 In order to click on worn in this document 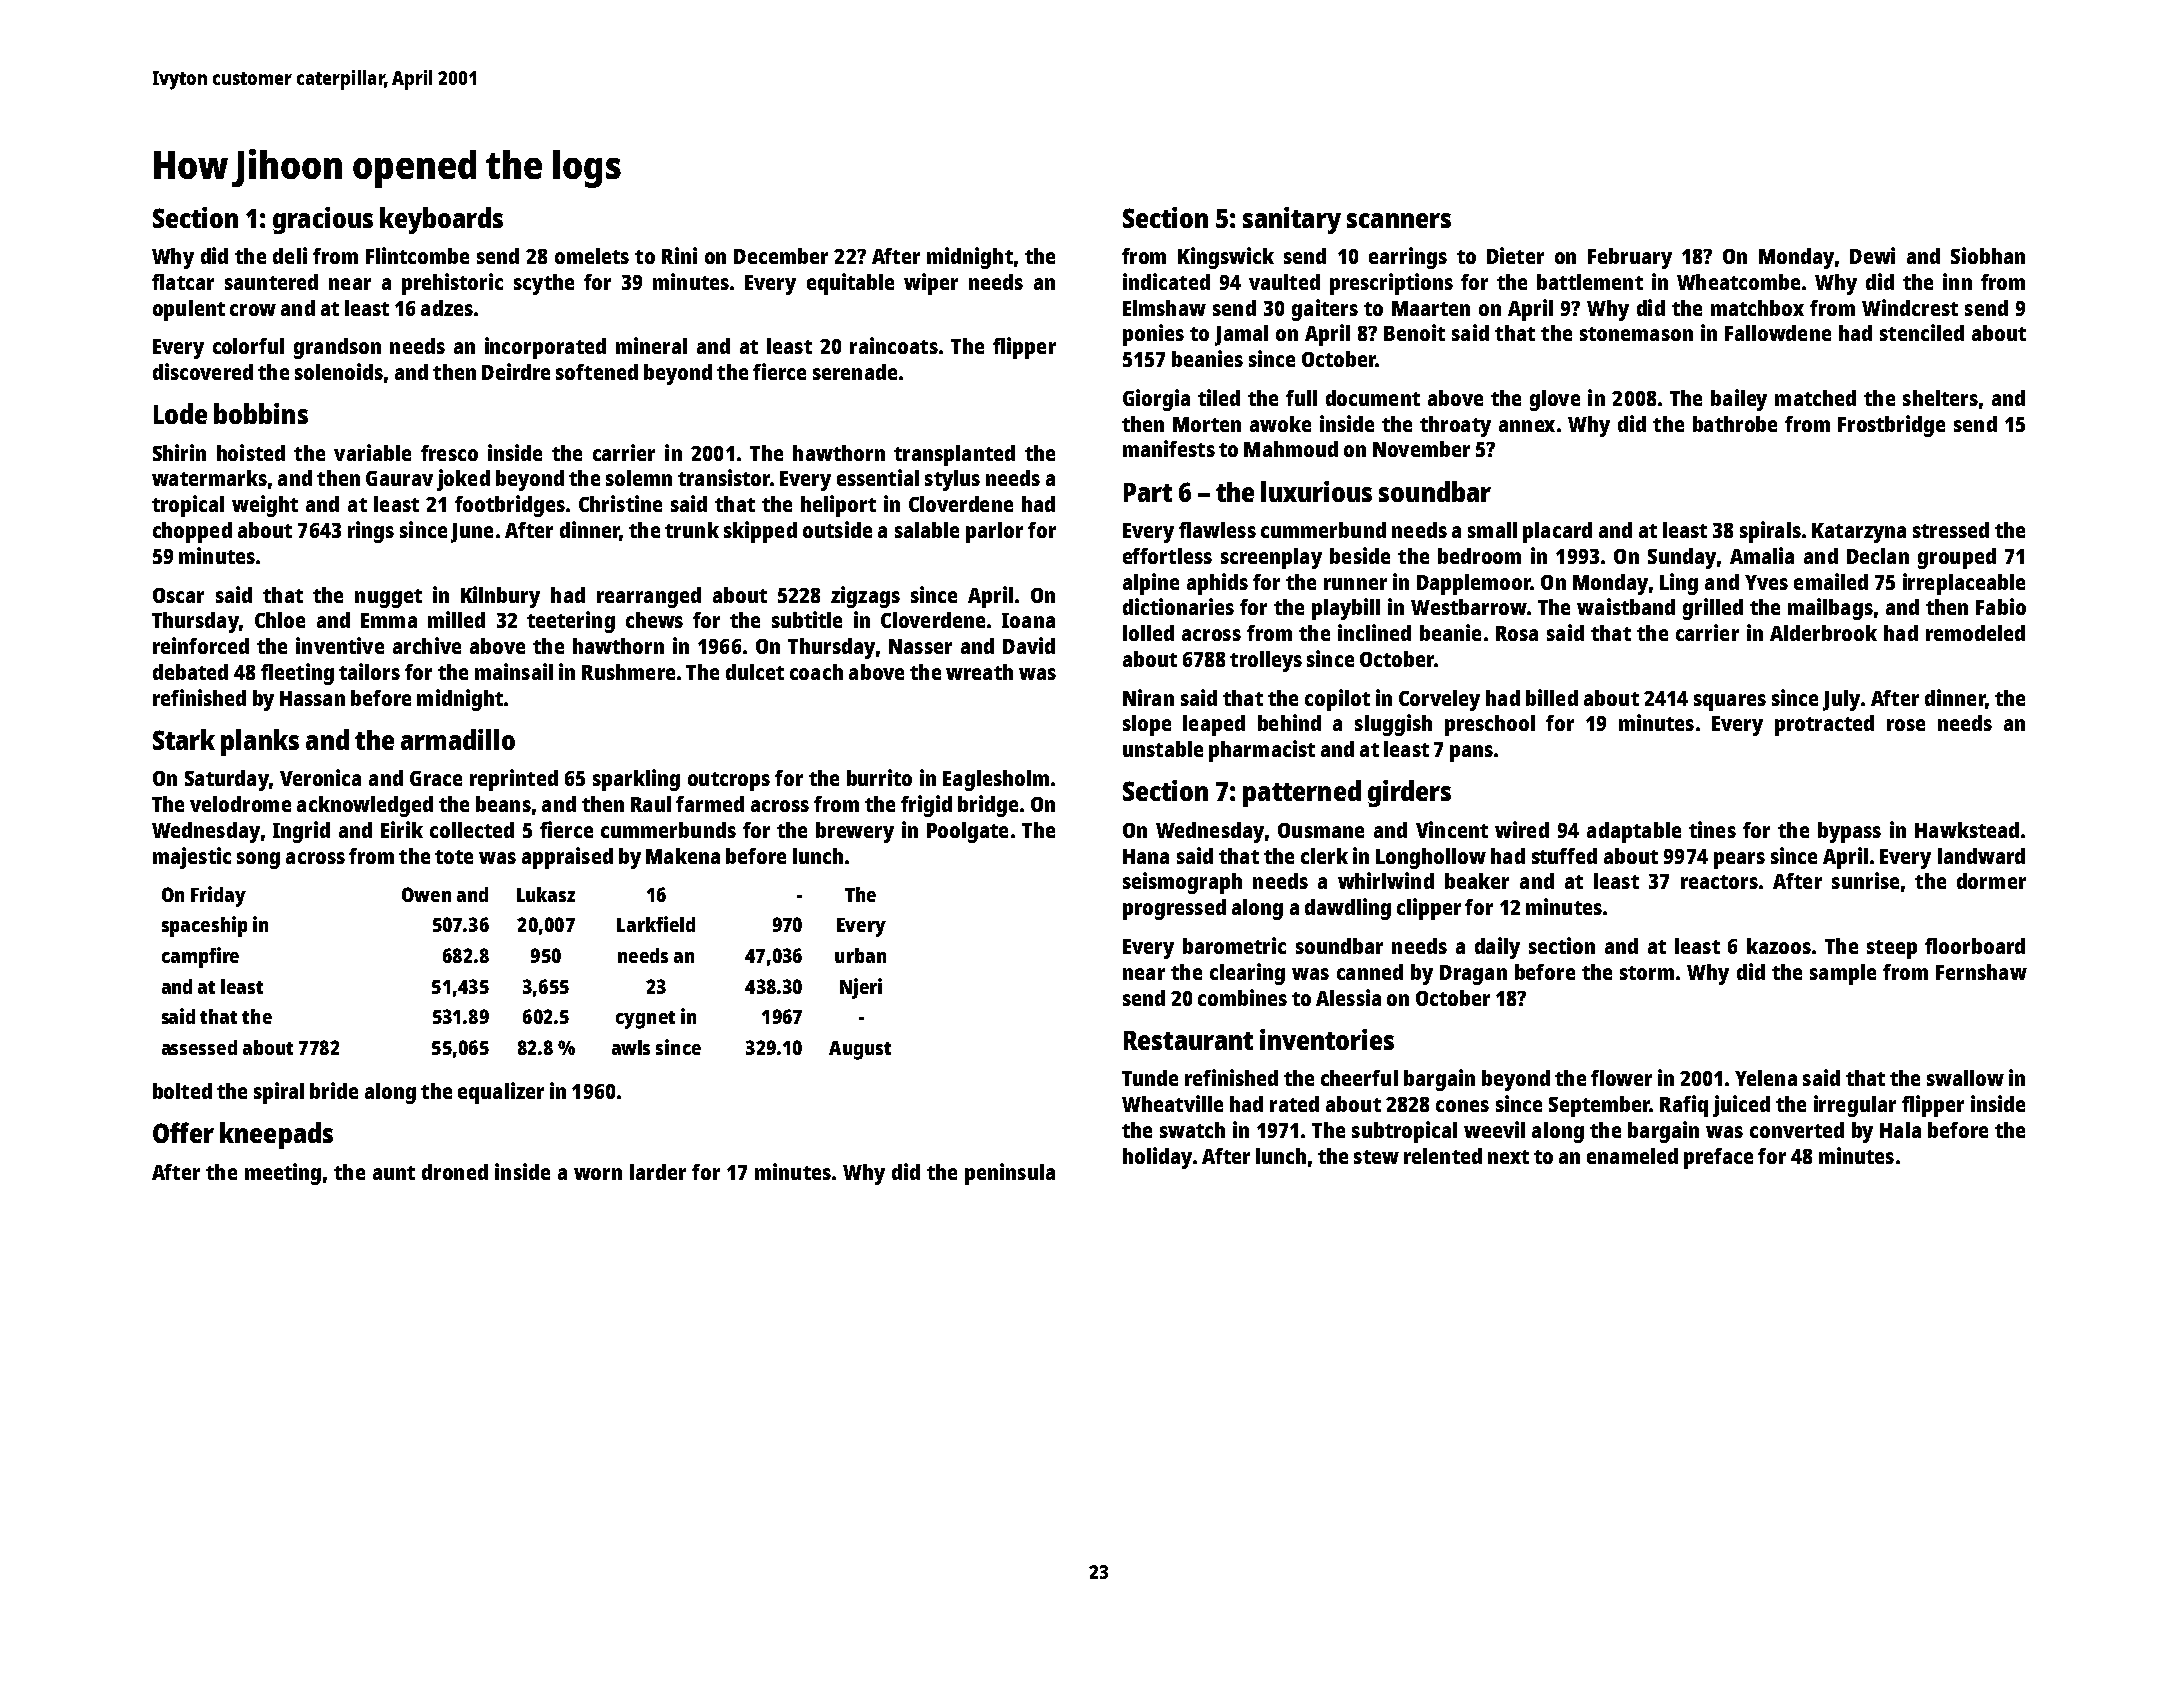, I will do `click(598, 1174)`.
